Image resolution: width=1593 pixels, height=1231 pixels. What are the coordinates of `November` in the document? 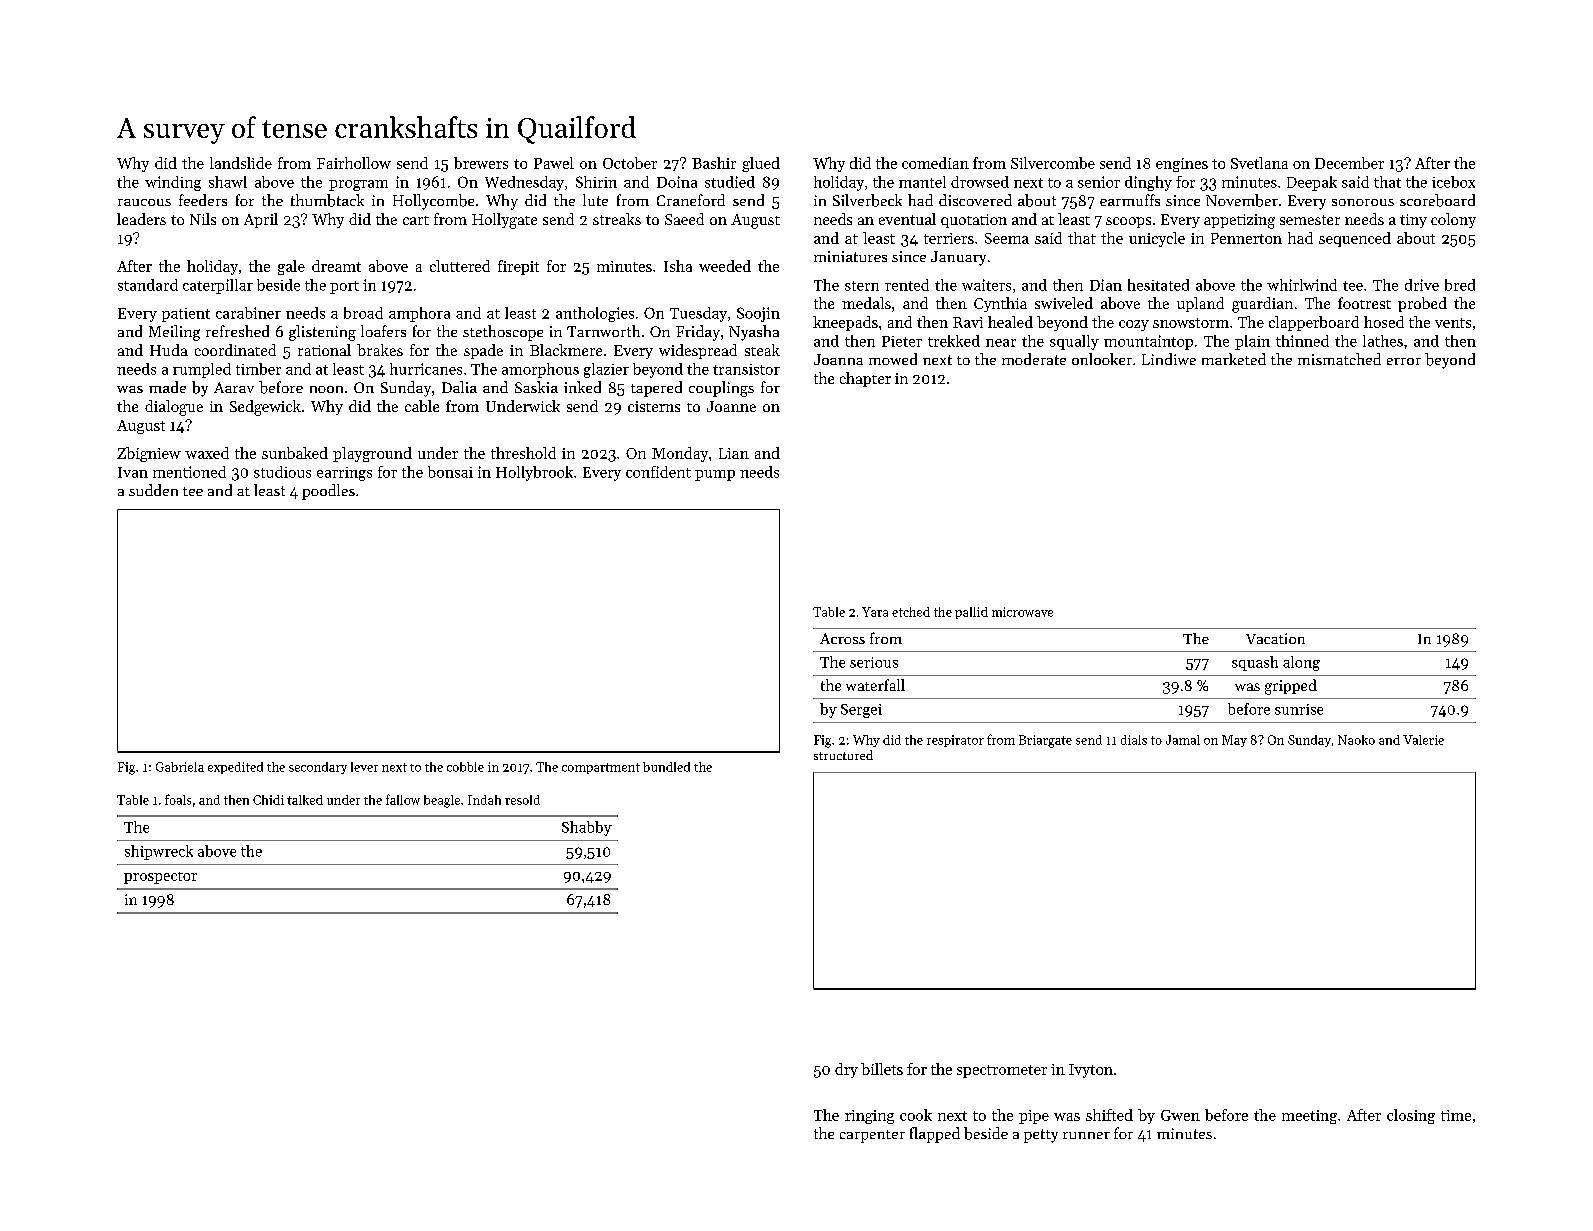 It's located at (1242, 200).
